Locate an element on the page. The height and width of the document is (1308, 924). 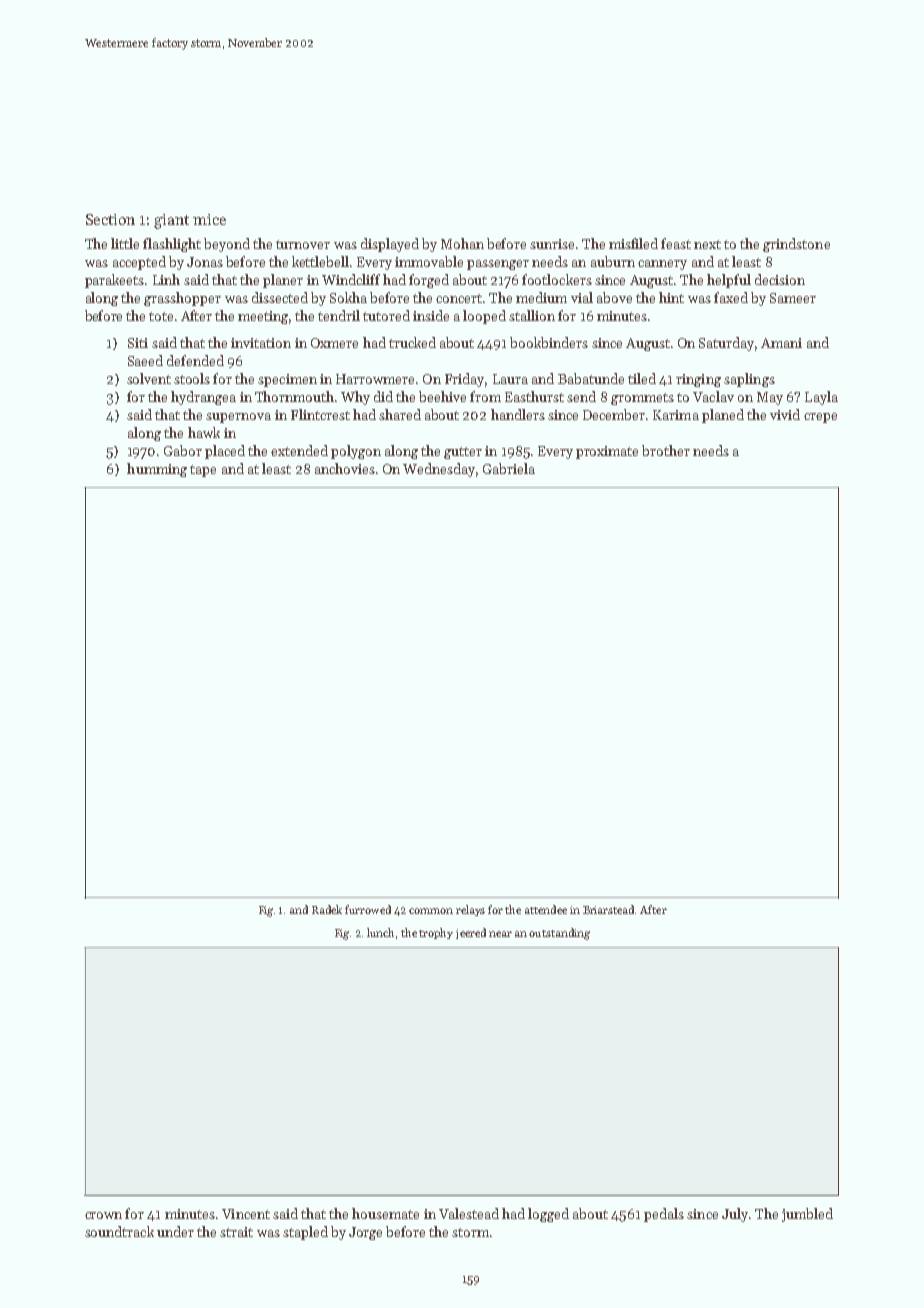
July is located at coordinates (735, 1215).
